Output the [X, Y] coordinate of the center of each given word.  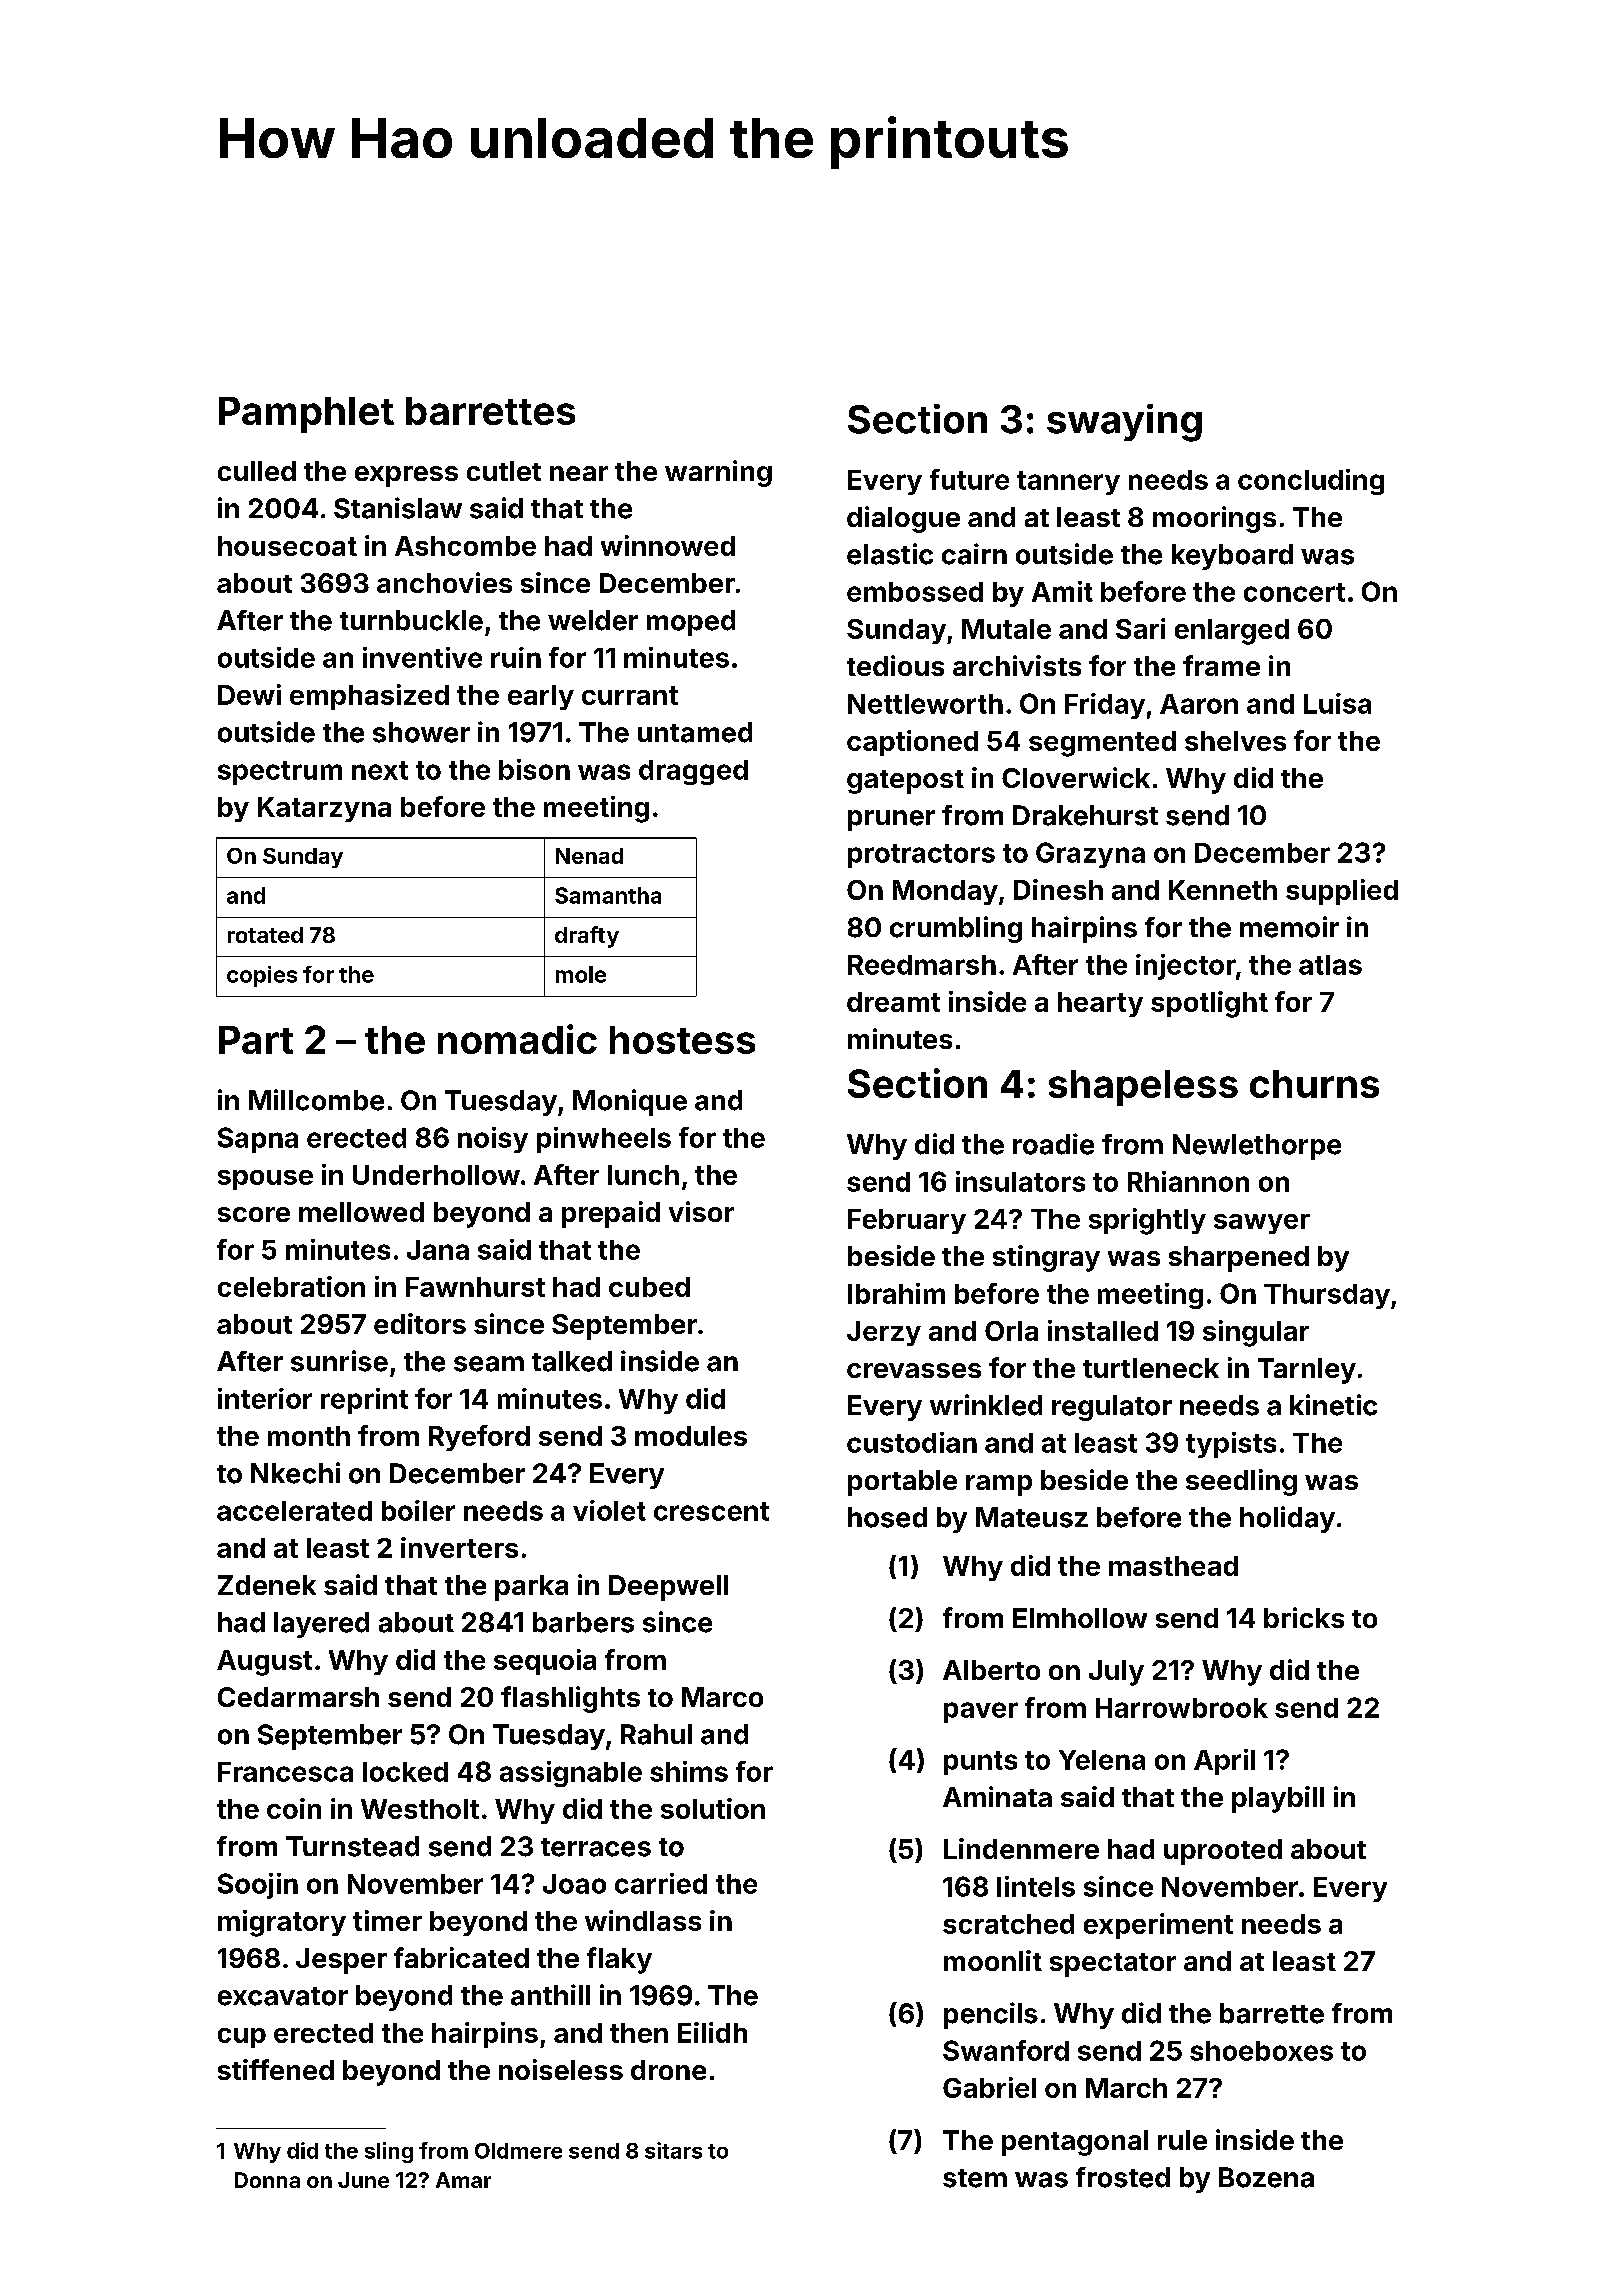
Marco [722, 1697]
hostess [682, 1040]
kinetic [1333, 1405]
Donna [267, 2180]
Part [256, 1040]
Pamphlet [306, 415]
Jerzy [884, 1333]
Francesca [285, 1772]
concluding [1311, 482]
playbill [1278, 1799]
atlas [1330, 965]
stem [975, 2178]
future [969, 479]
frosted [1123, 2177]
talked [572, 1361]
